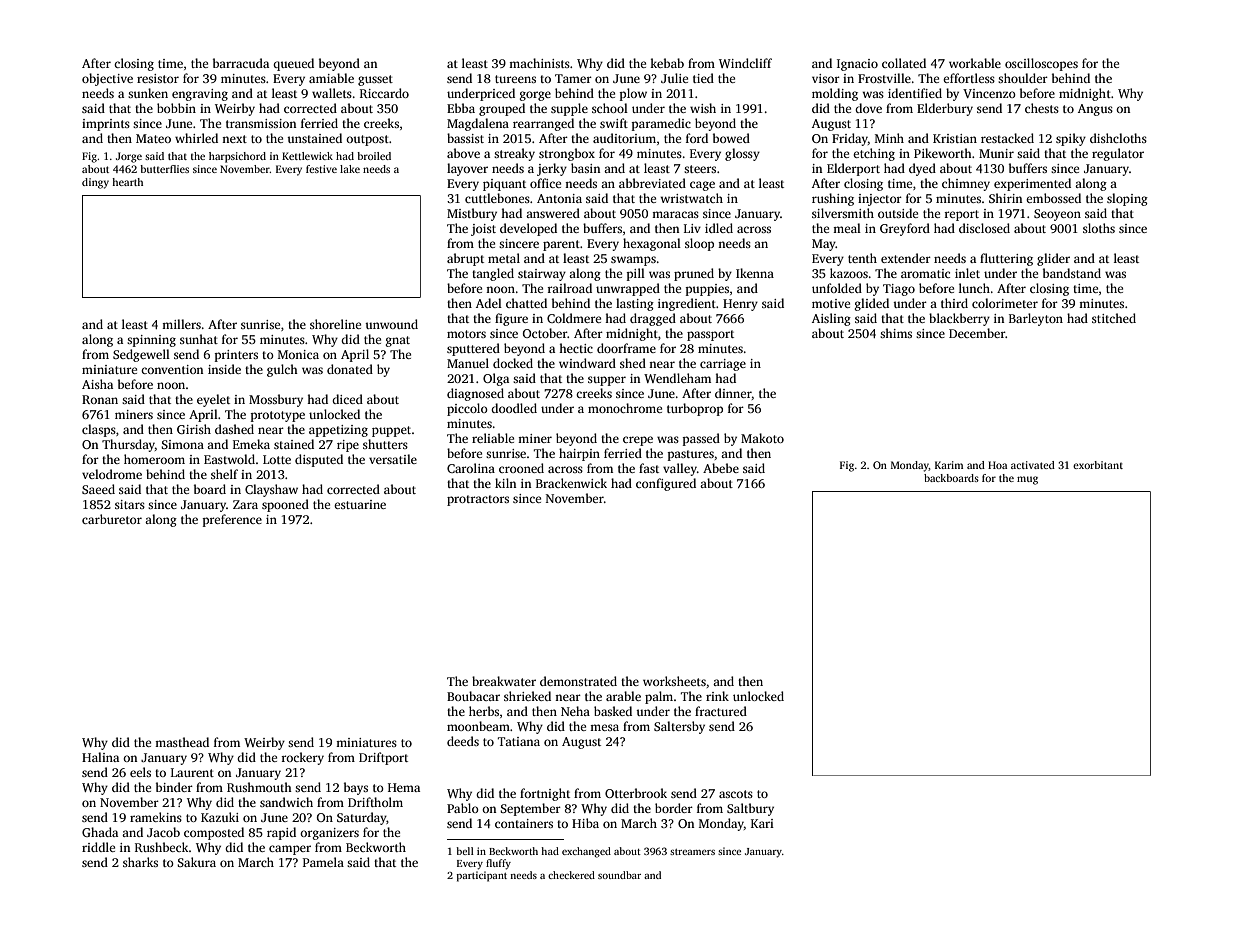 The height and width of the screenshot is (952, 1233). Describe the element at coordinates (97, 384) in the screenshot. I see `Aisha` at that location.
